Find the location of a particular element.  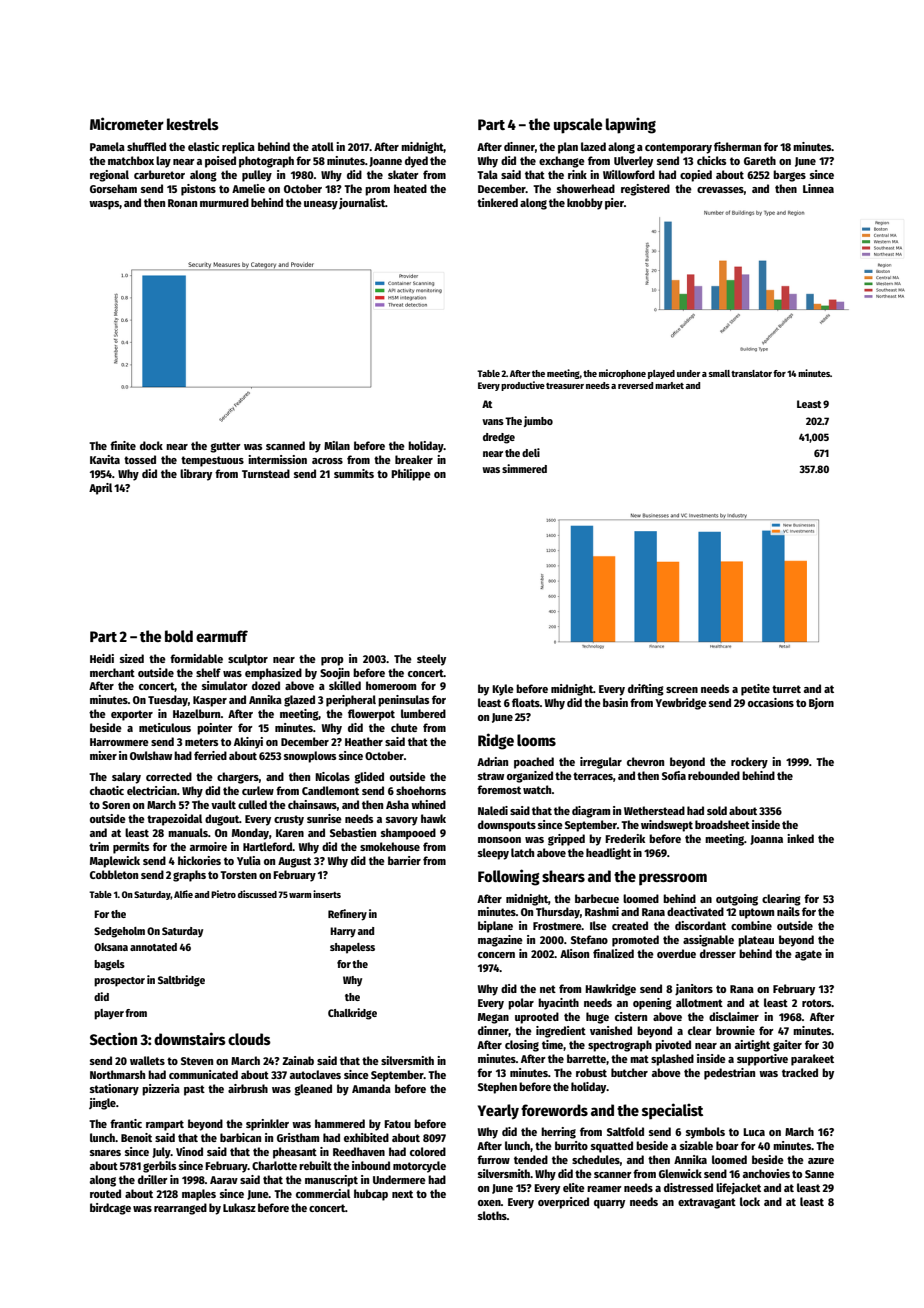

lock is located at coordinates (750, 1201).
